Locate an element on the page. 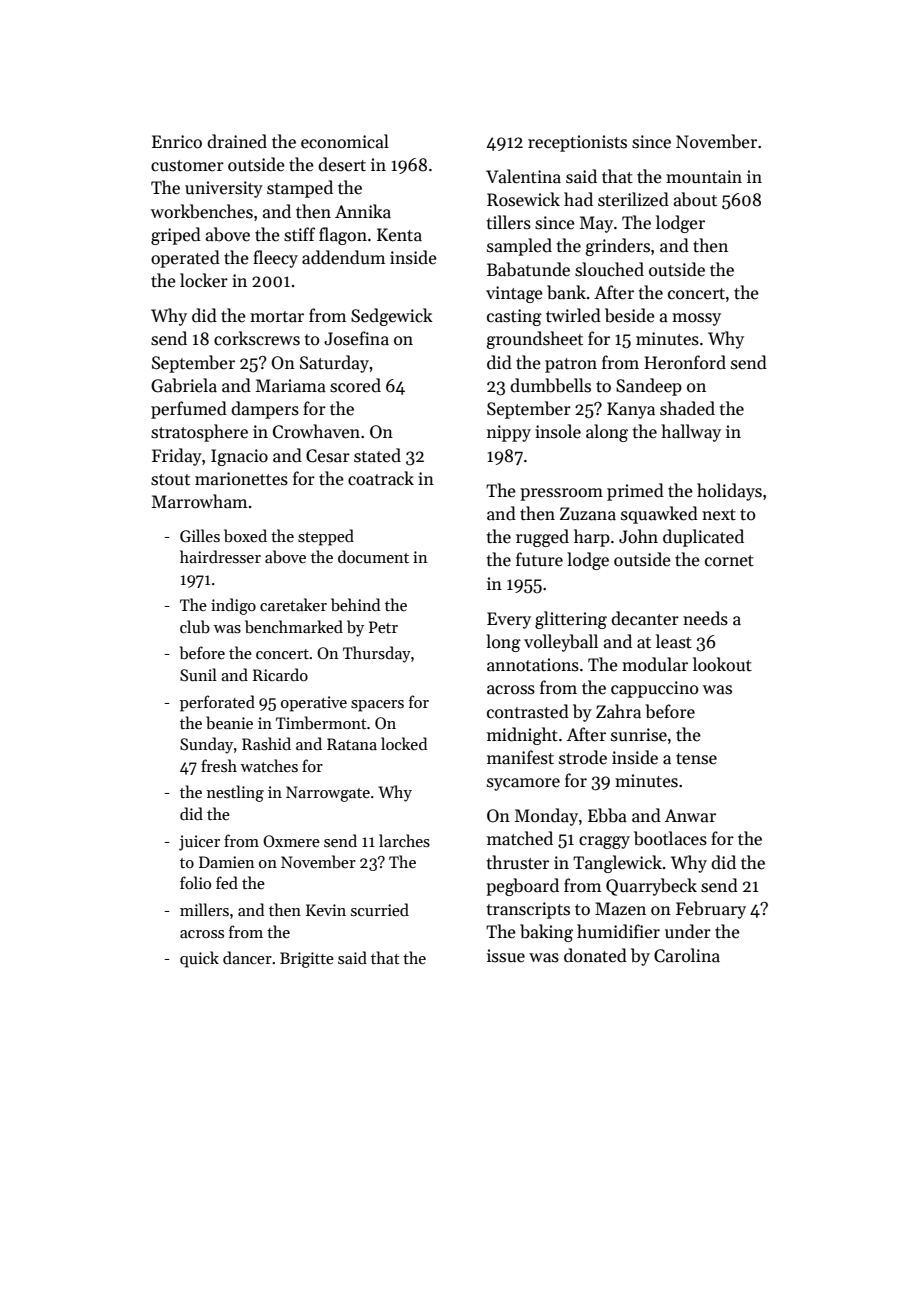  thruster is located at coordinates (518, 862).
